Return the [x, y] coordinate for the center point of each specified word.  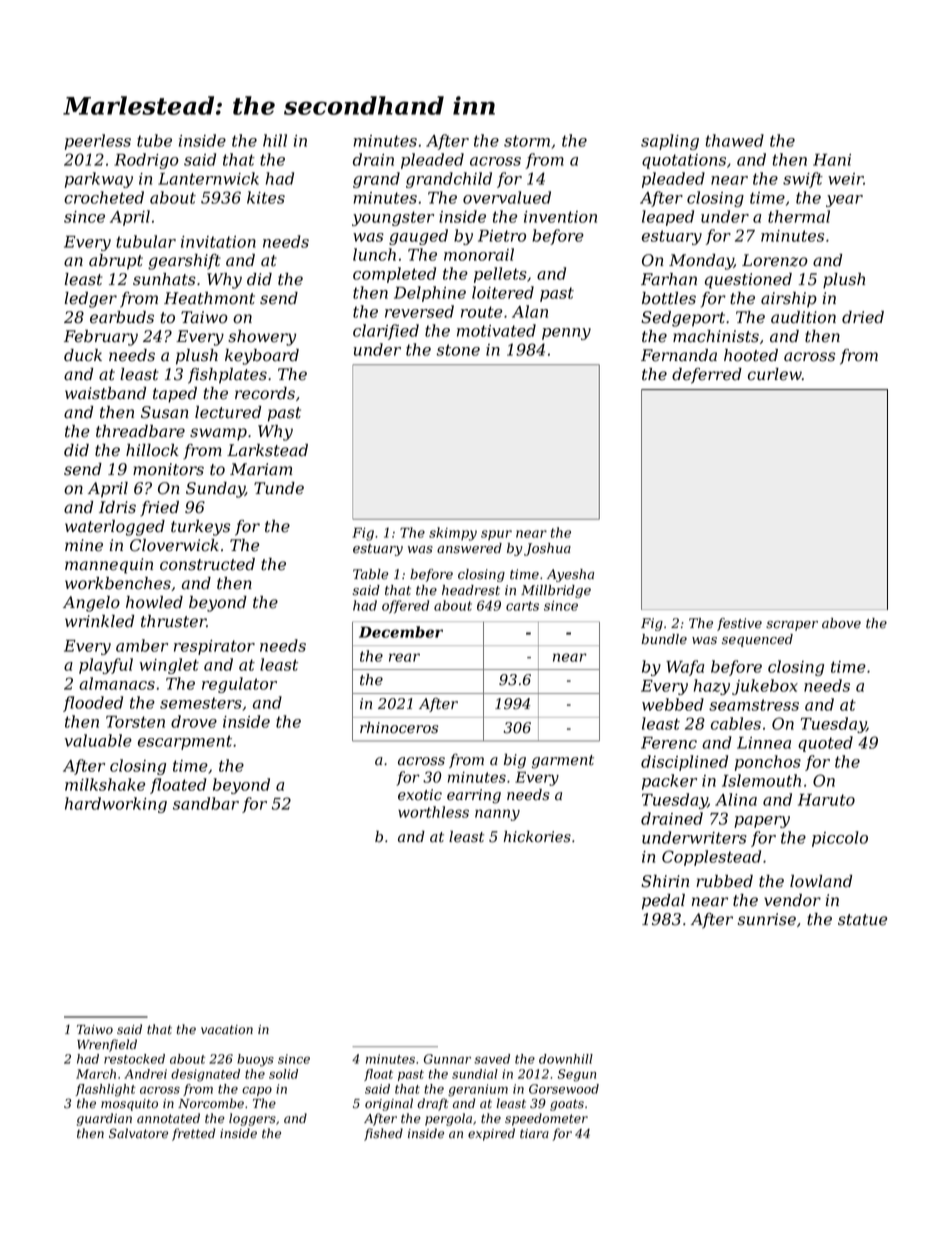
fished [383, 1134]
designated [205, 1075]
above [841, 623]
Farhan [669, 279]
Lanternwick [208, 178]
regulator [239, 685]
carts [522, 606]
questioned [748, 281]
